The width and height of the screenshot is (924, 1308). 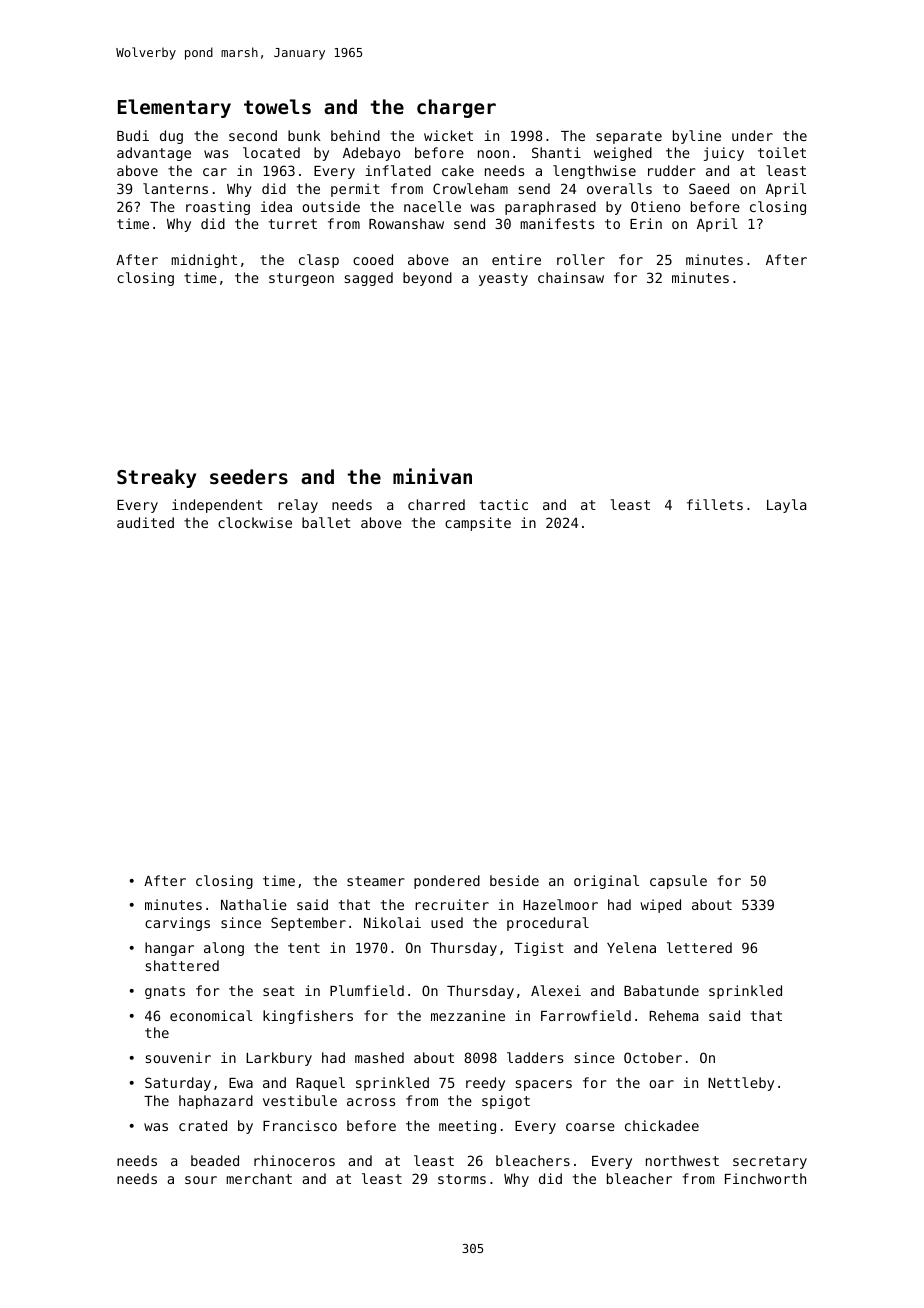 I want to click on Layla, so click(x=786, y=506).
